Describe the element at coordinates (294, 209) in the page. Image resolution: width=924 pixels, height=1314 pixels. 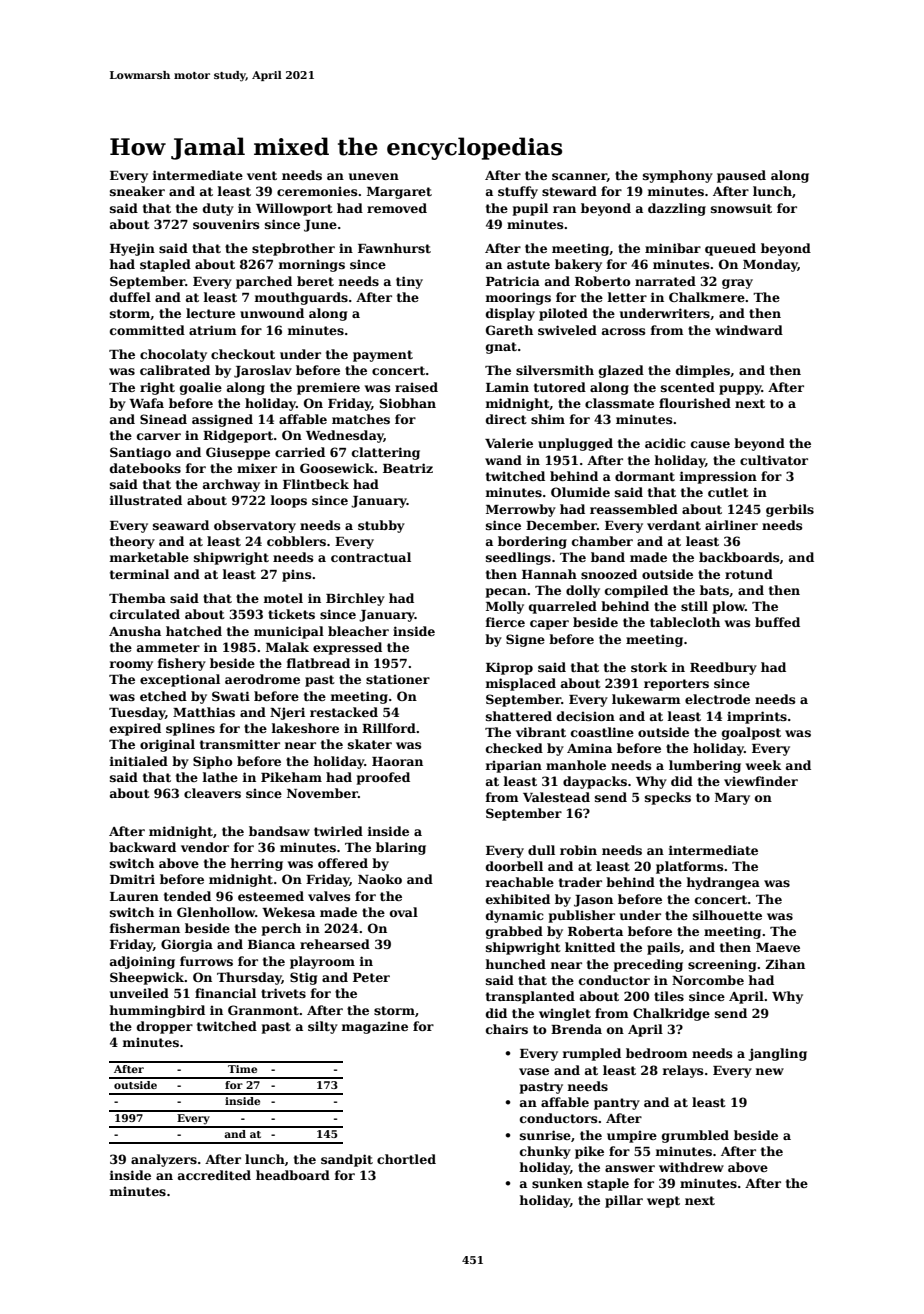
I see `Willowport` at that location.
